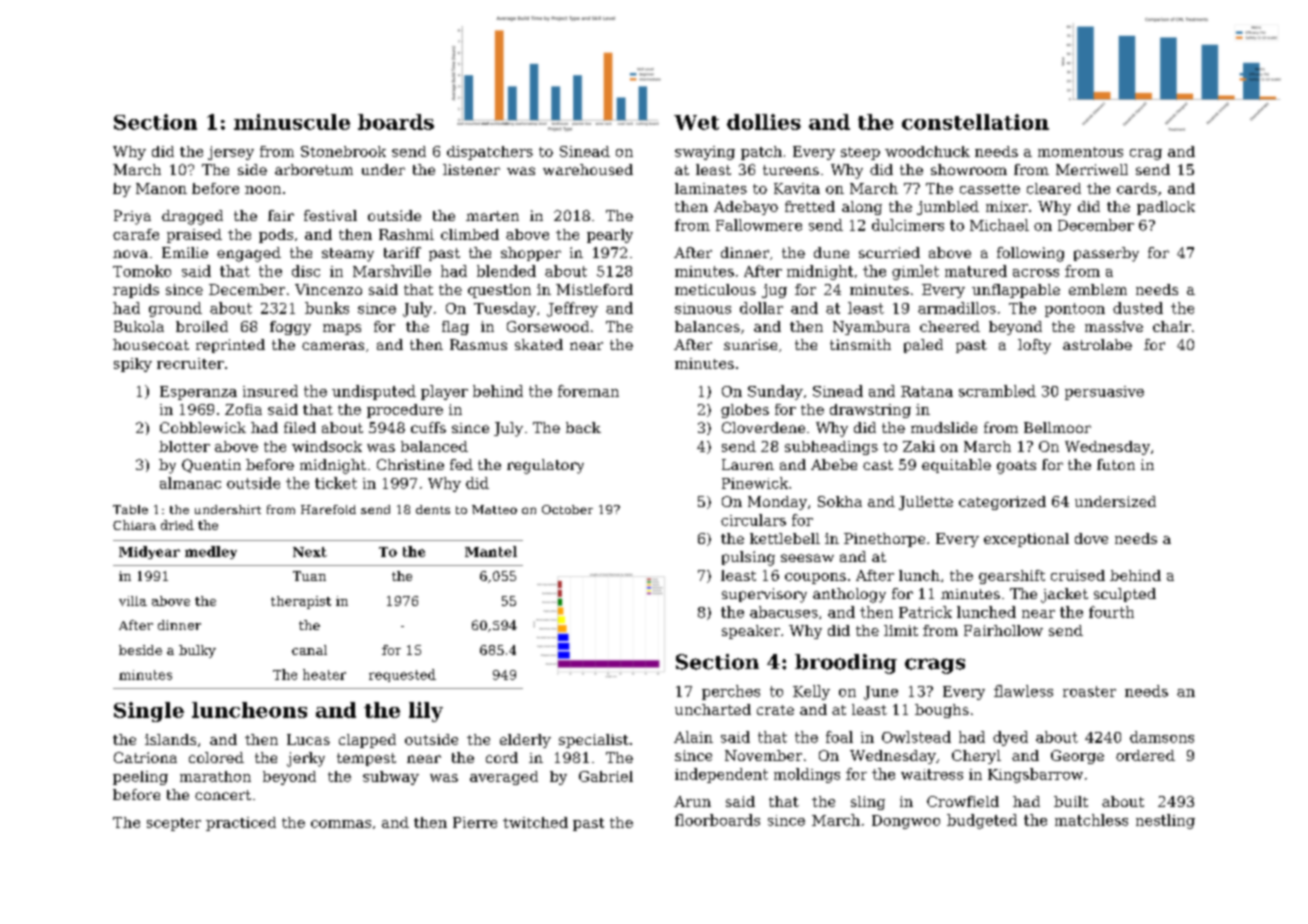 The height and width of the screenshot is (924, 1308). Describe the element at coordinates (925, 612) in the screenshot. I see `Patrick` at that location.
